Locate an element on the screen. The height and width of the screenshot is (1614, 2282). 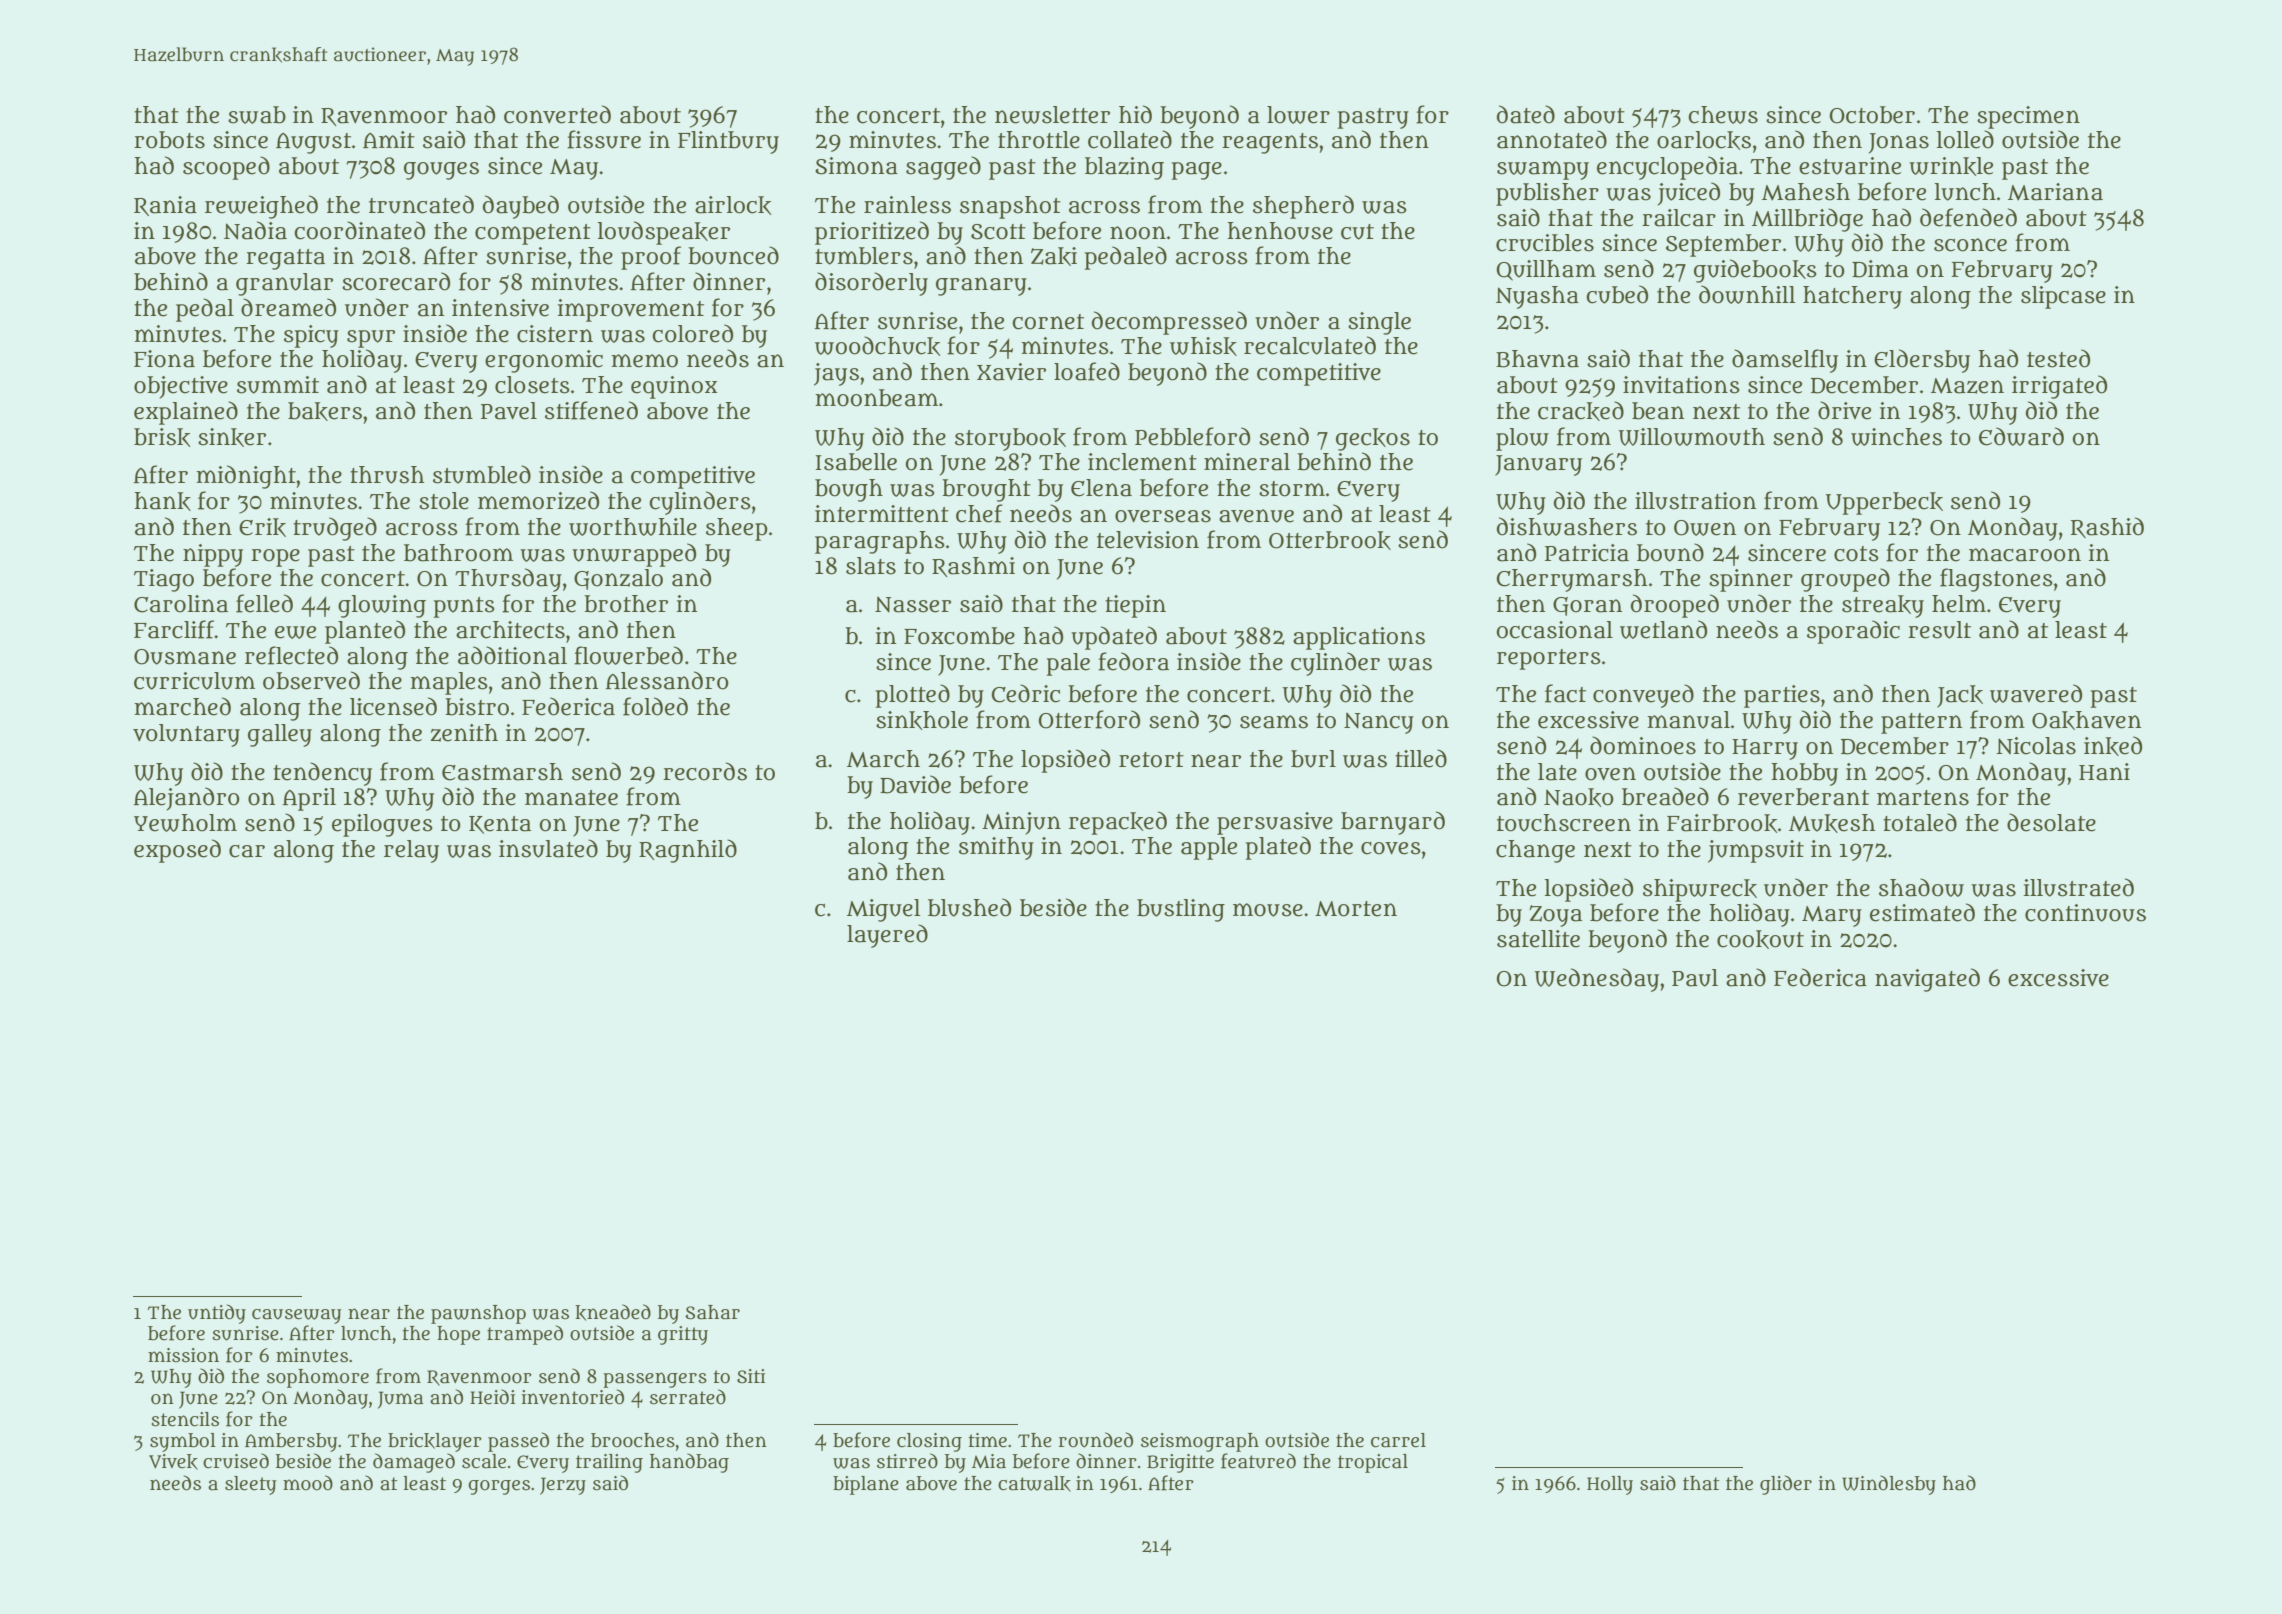
Miguel is located at coordinates (884, 910).
